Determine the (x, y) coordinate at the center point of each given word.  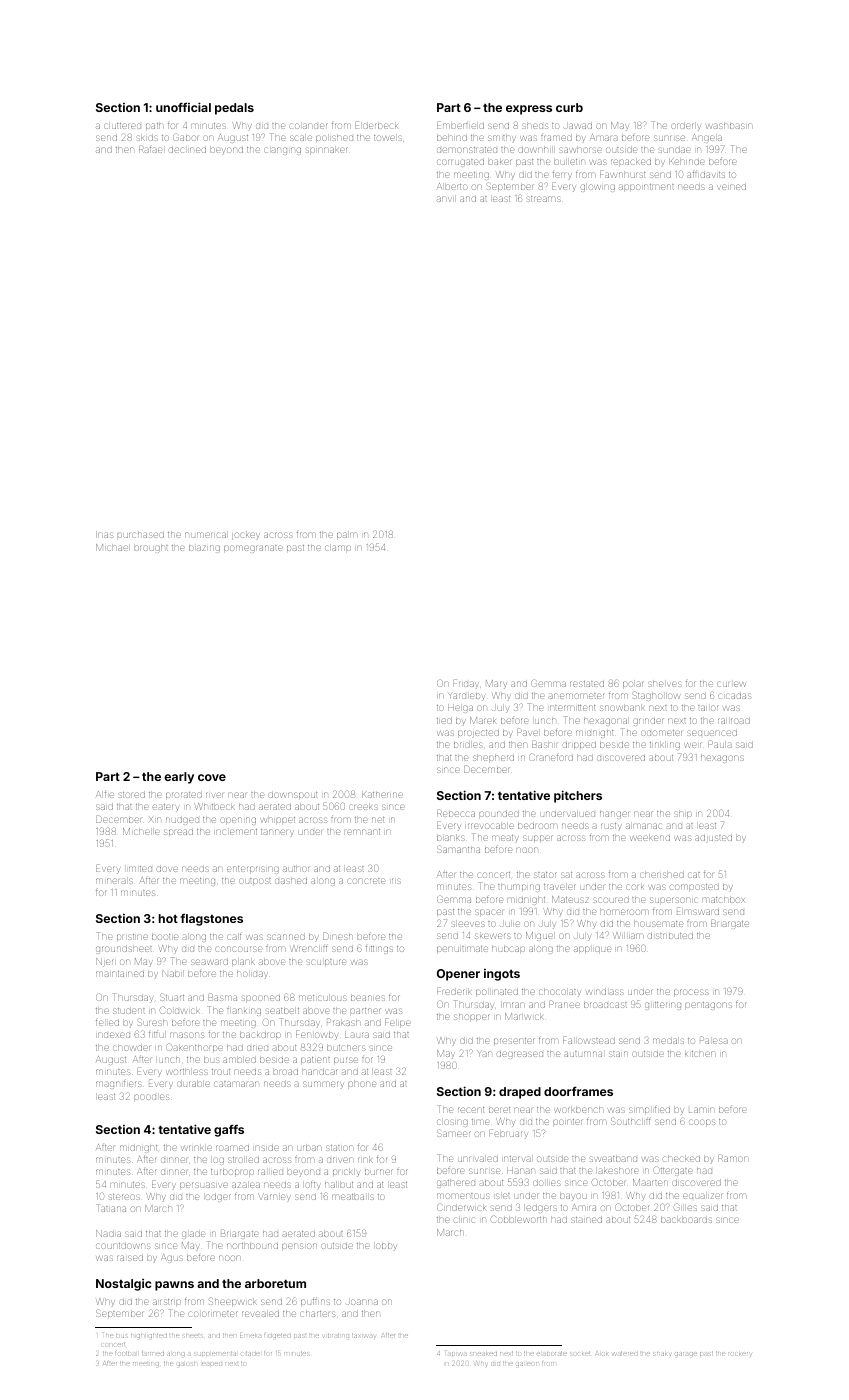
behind (452, 138)
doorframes (578, 1091)
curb (569, 107)
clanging (283, 151)
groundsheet (124, 950)
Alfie (105, 794)
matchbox (723, 900)
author (296, 869)
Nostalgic (123, 1284)
